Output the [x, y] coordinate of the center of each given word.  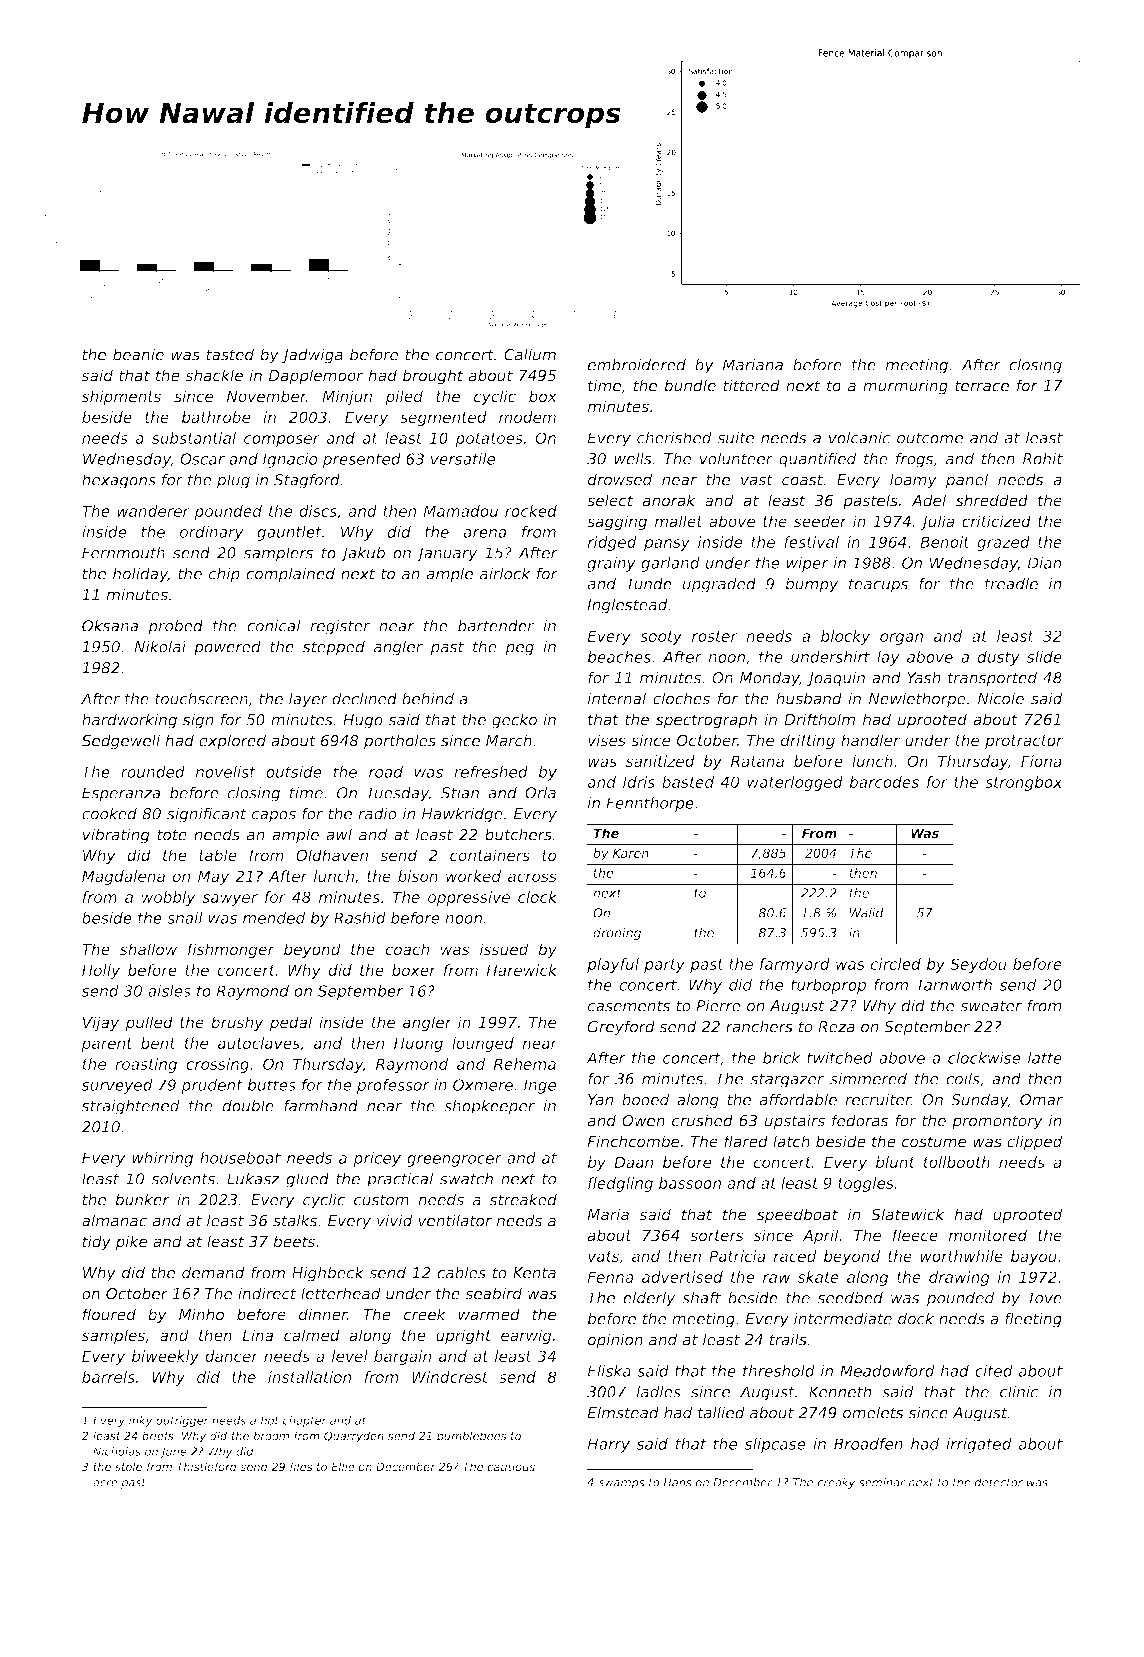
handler [870, 740]
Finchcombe [633, 1141]
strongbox [1023, 783]
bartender [496, 626]
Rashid [360, 918]
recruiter [878, 1099]
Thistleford [207, 1466]
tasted [230, 354]
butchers [518, 834]
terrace [982, 386]
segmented [443, 418]
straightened [131, 1107]
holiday [140, 575]
